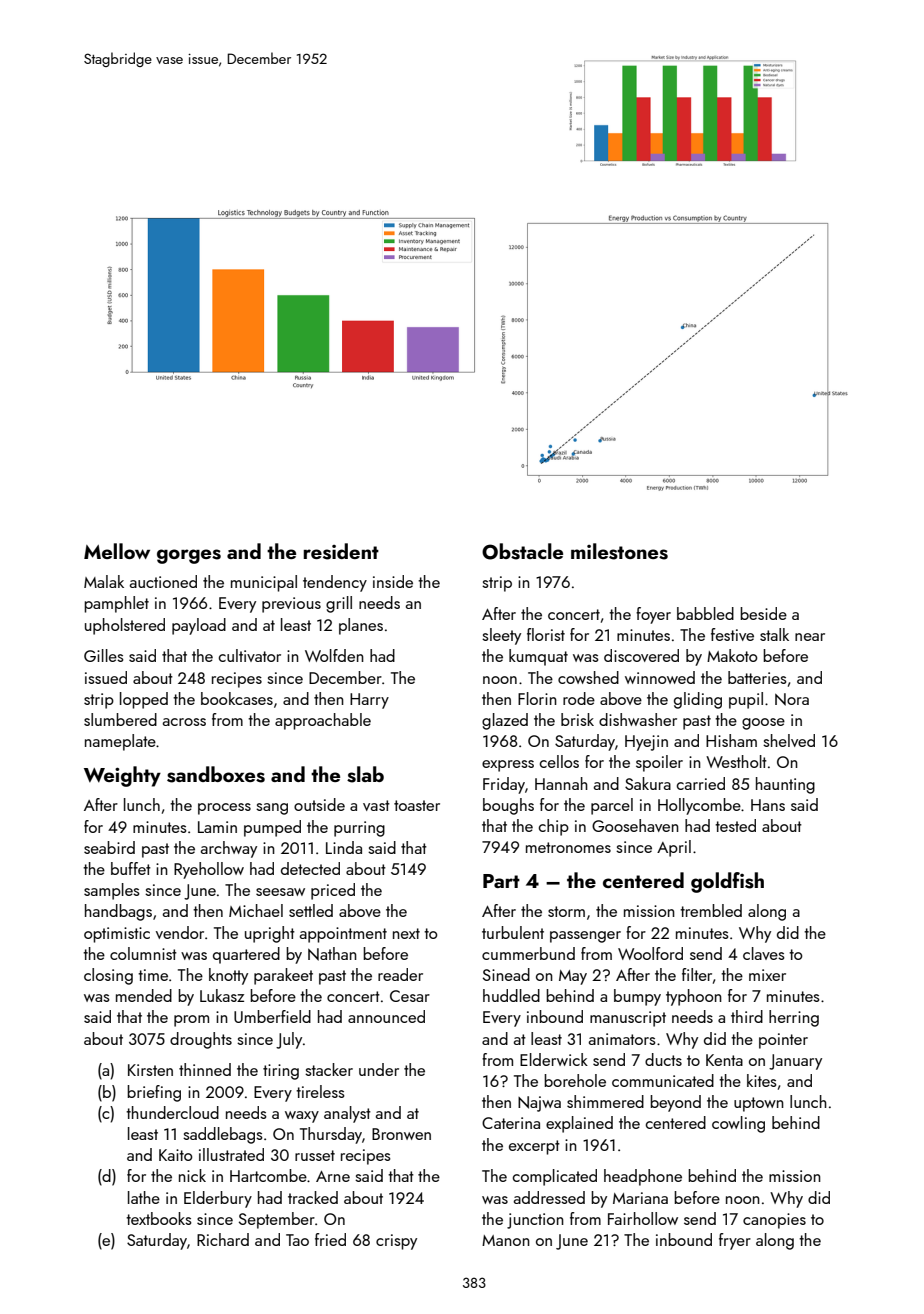 Image resolution: width=924 pixels, height=1314 pixels. Describe the element at coordinates (522, 551) in the screenshot. I see `Obstacle` at that location.
